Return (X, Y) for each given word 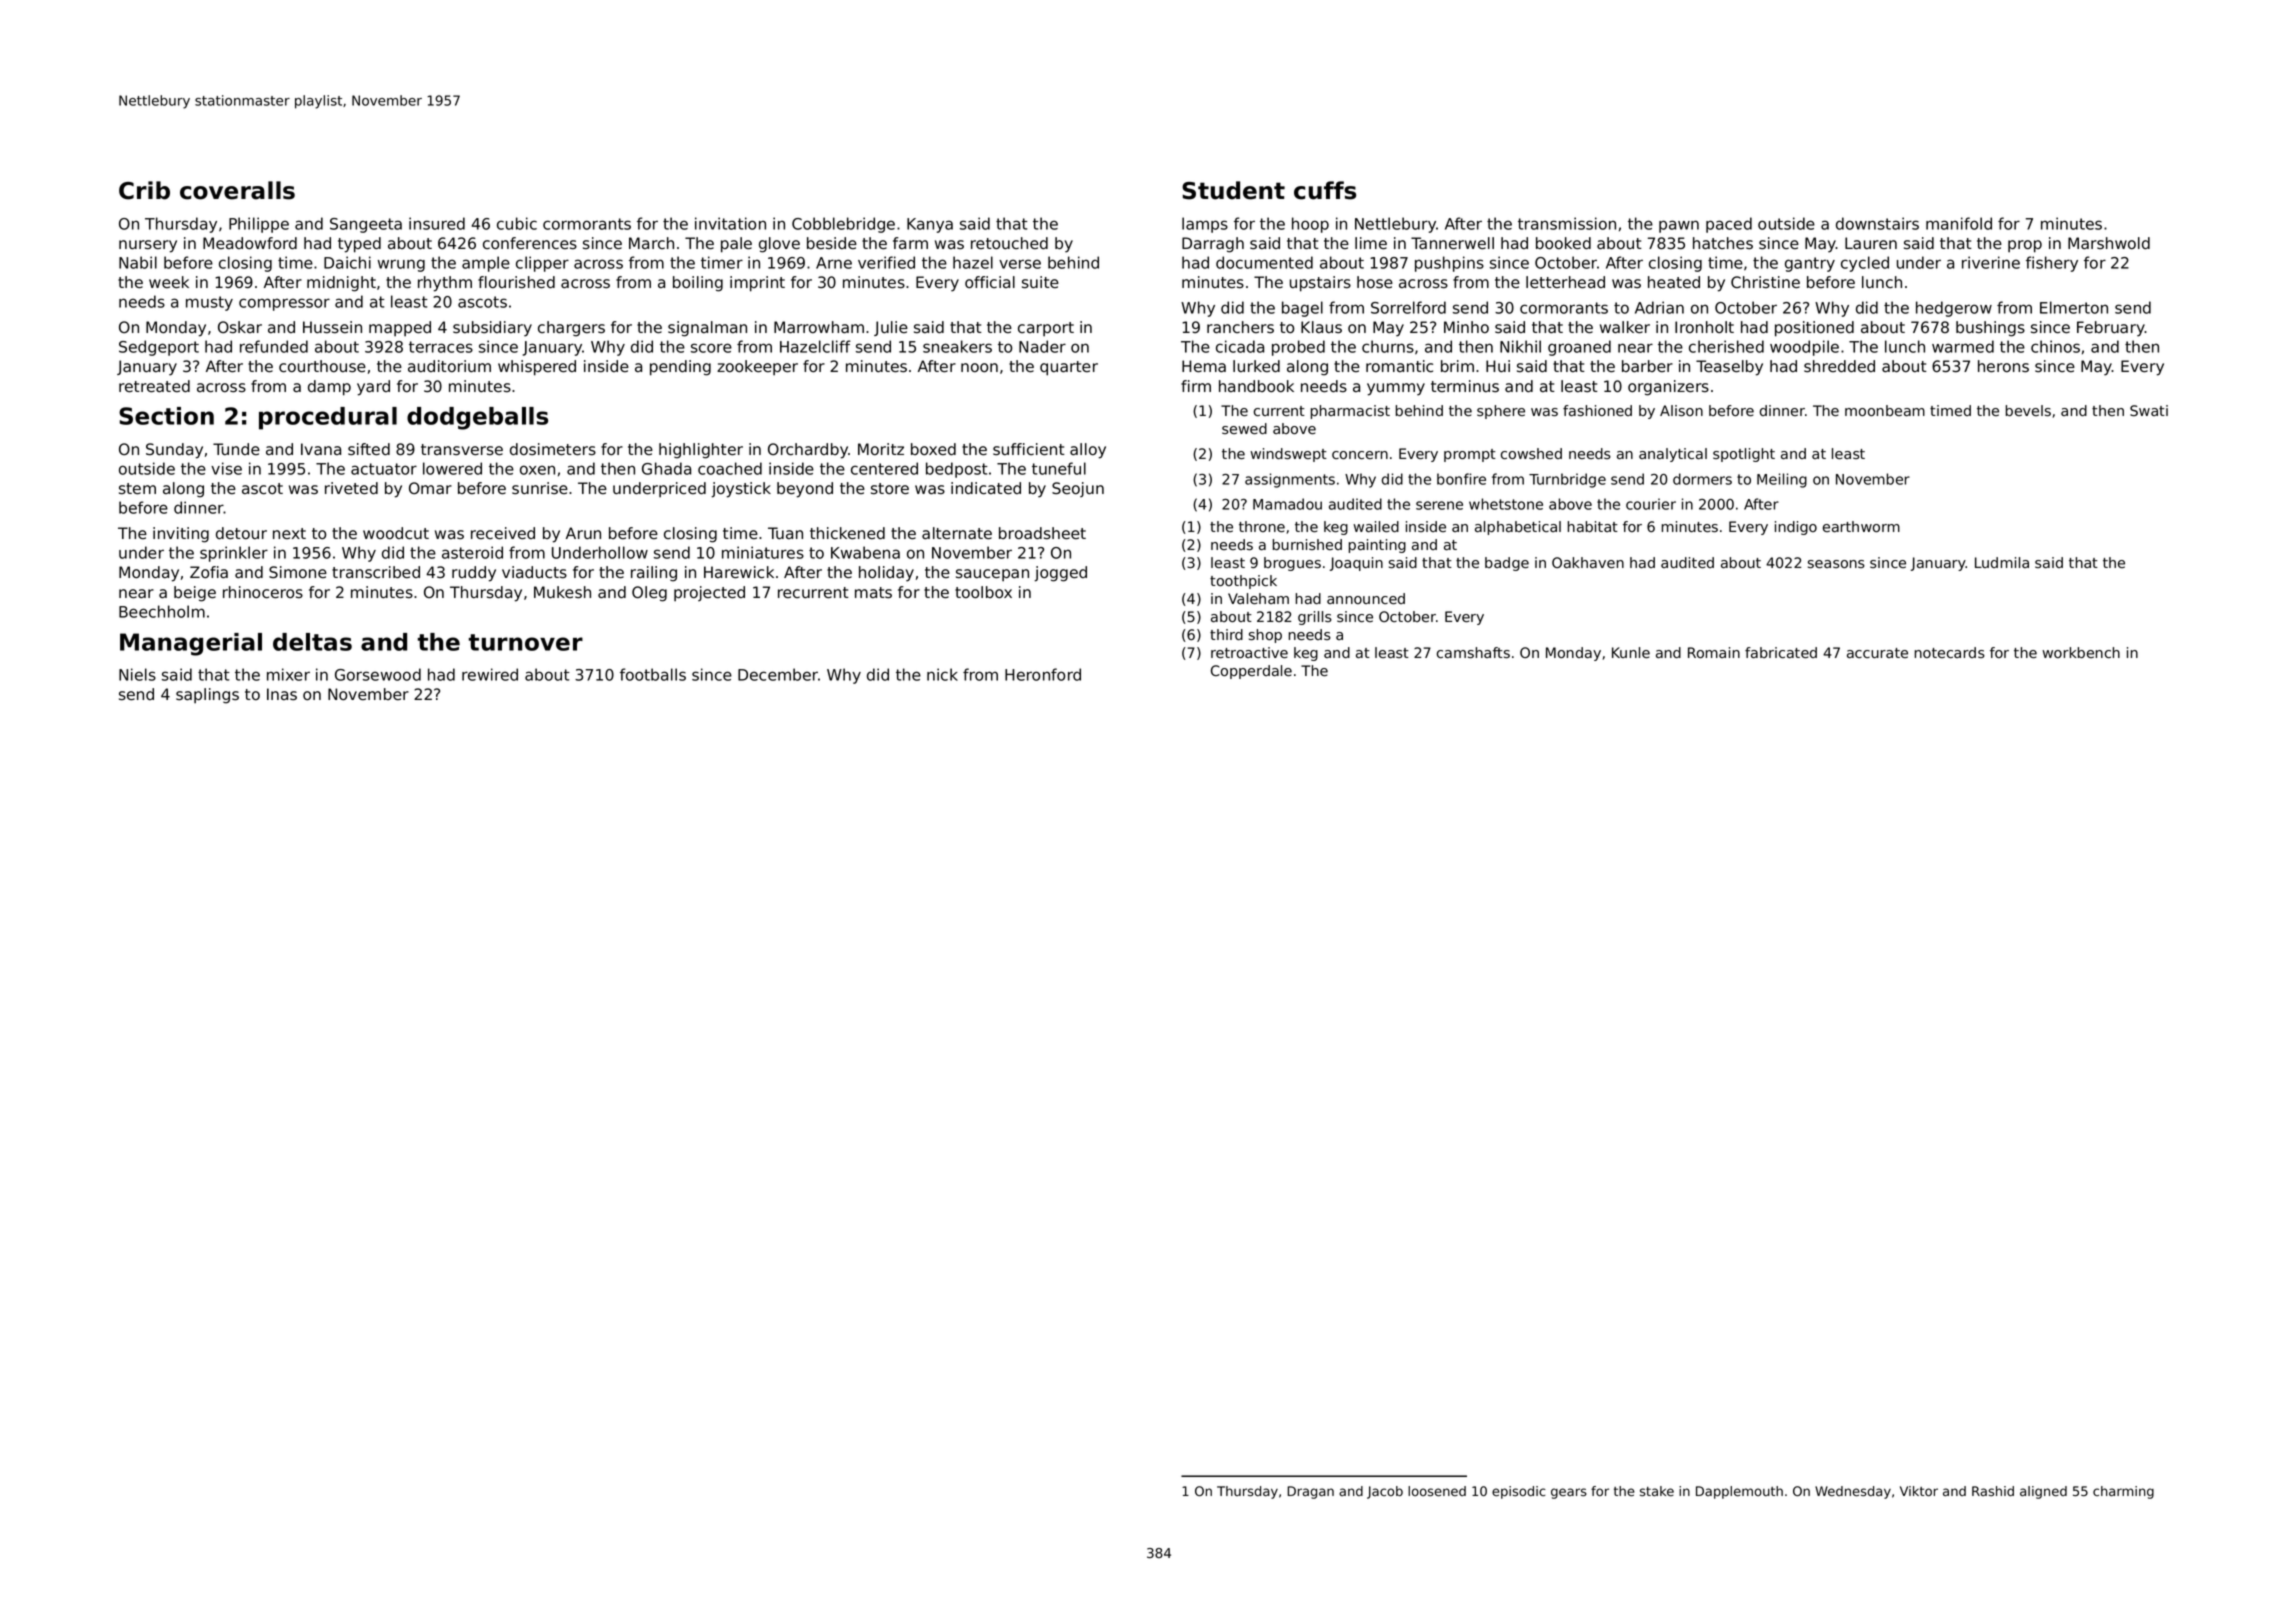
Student (1233, 190)
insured (437, 223)
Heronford (1043, 674)
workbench (2081, 652)
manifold (1959, 223)
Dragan (1310, 1492)
